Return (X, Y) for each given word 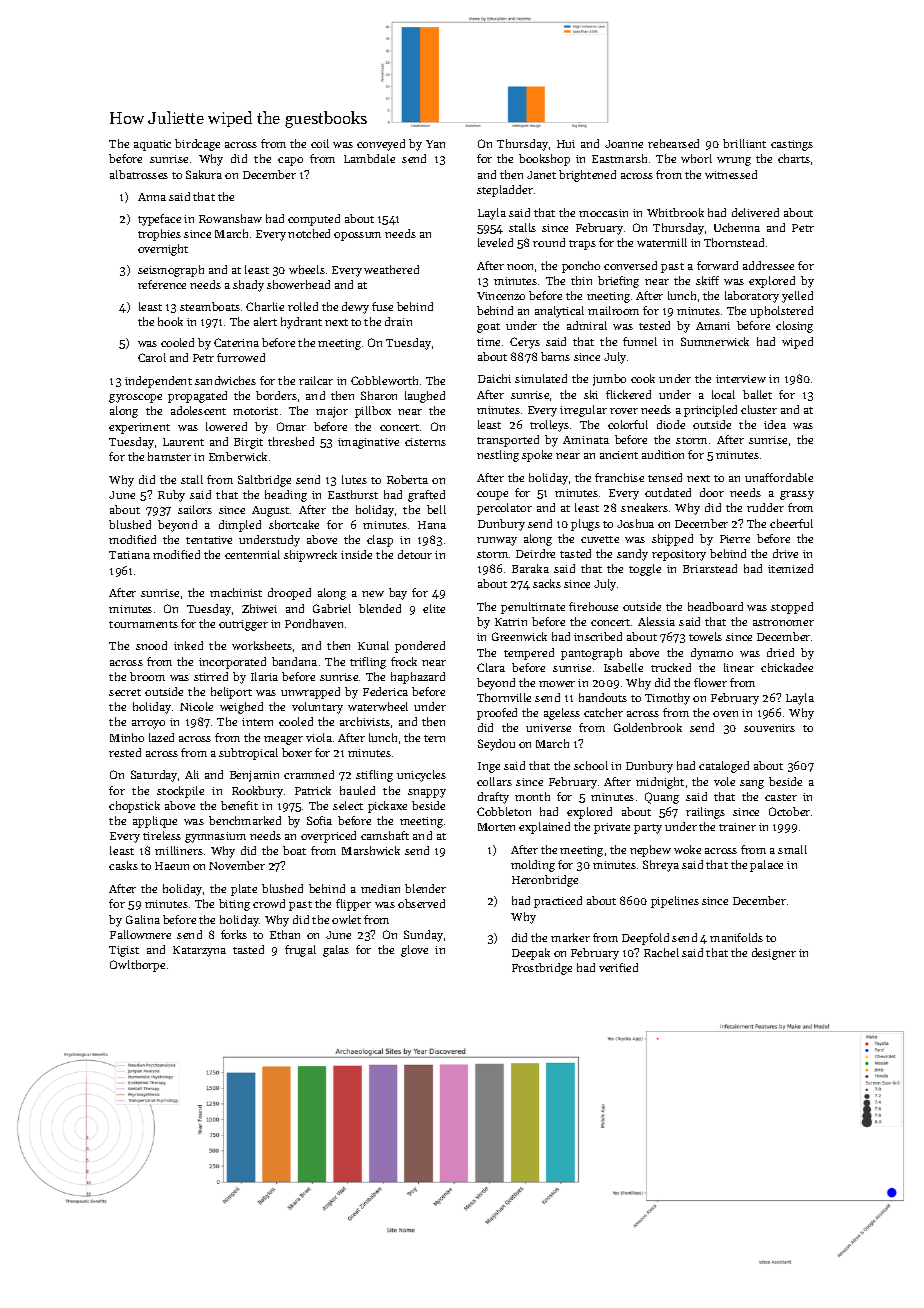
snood (151, 645)
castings (792, 145)
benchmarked (245, 820)
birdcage (197, 145)
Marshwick (371, 850)
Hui (566, 144)
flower (710, 682)
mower (557, 684)
